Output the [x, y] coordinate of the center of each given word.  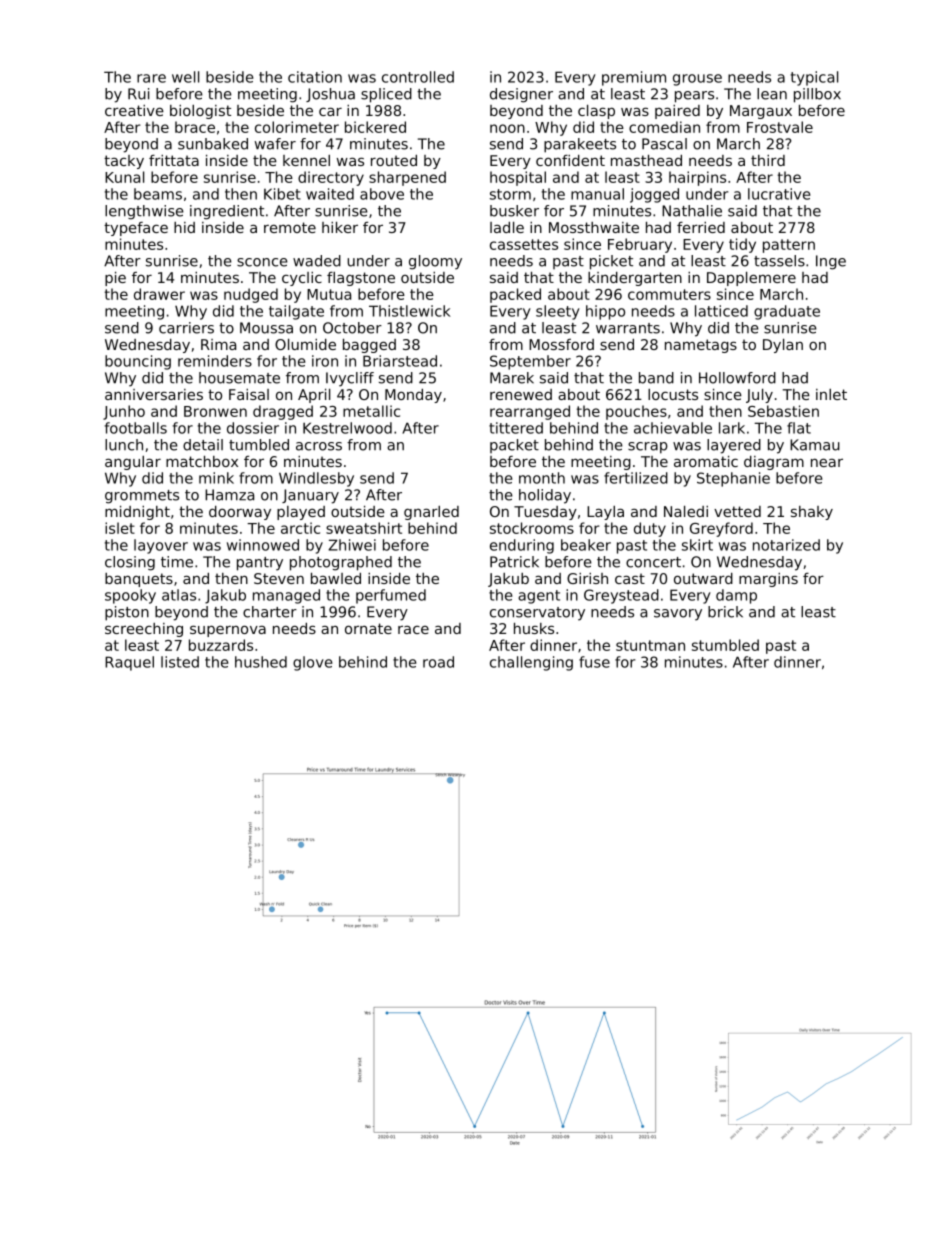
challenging [531, 663]
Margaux [761, 112]
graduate [787, 312]
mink [216, 478]
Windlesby [316, 479]
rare [151, 78]
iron [325, 361]
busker [514, 211]
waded [317, 261]
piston [127, 613]
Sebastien [783, 411]
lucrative [779, 194]
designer [521, 95]
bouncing [138, 362]
